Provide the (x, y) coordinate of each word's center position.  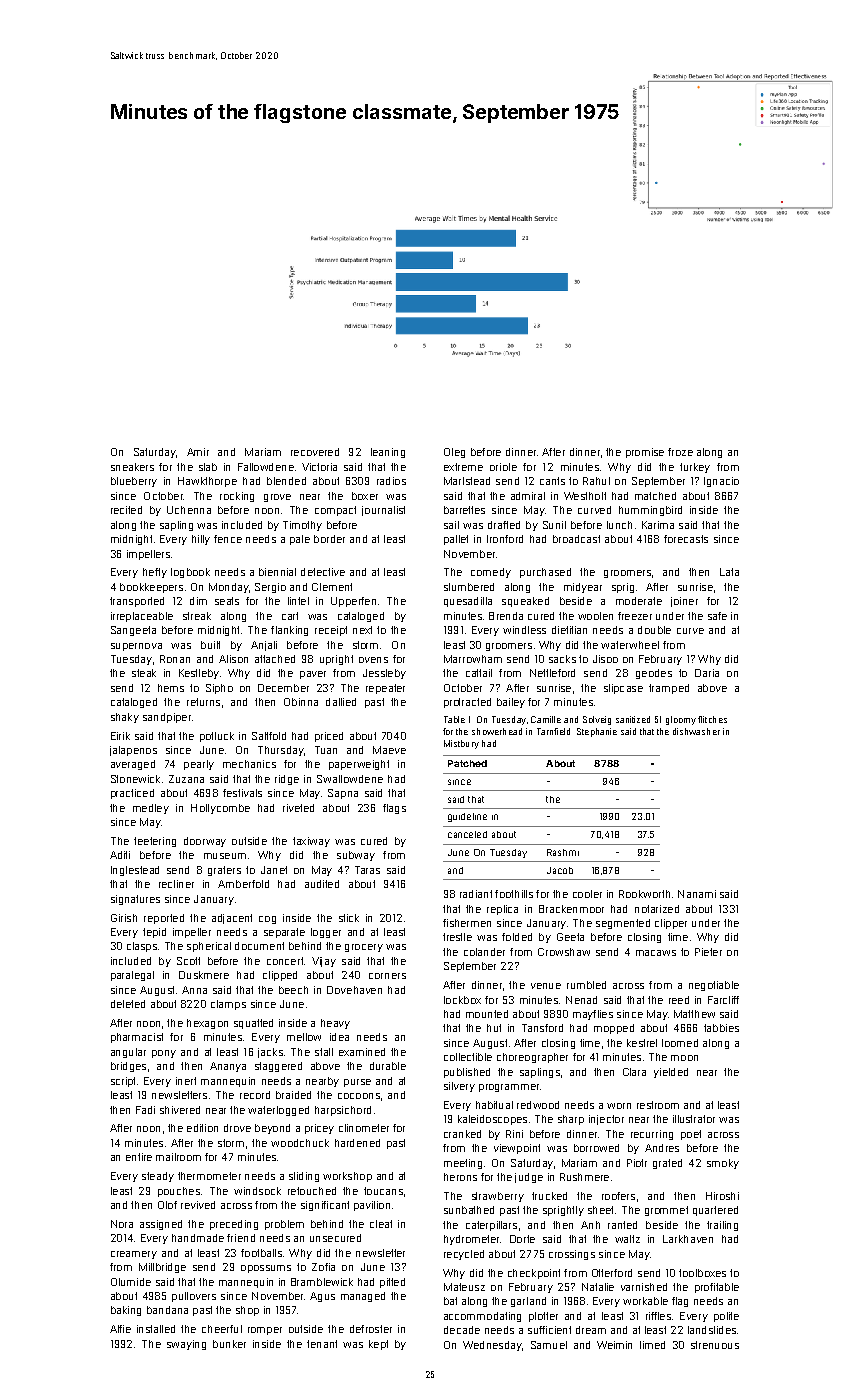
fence (228, 539)
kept (378, 1345)
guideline (467, 817)
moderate (639, 601)
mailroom (178, 1157)
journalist (383, 511)
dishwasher (696, 731)
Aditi (120, 855)
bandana (167, 1310)
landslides (712, 1330)
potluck (217, 737)
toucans (383, 1191)
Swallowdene (350, 779)
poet (691, 1135)
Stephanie (597, 732)
